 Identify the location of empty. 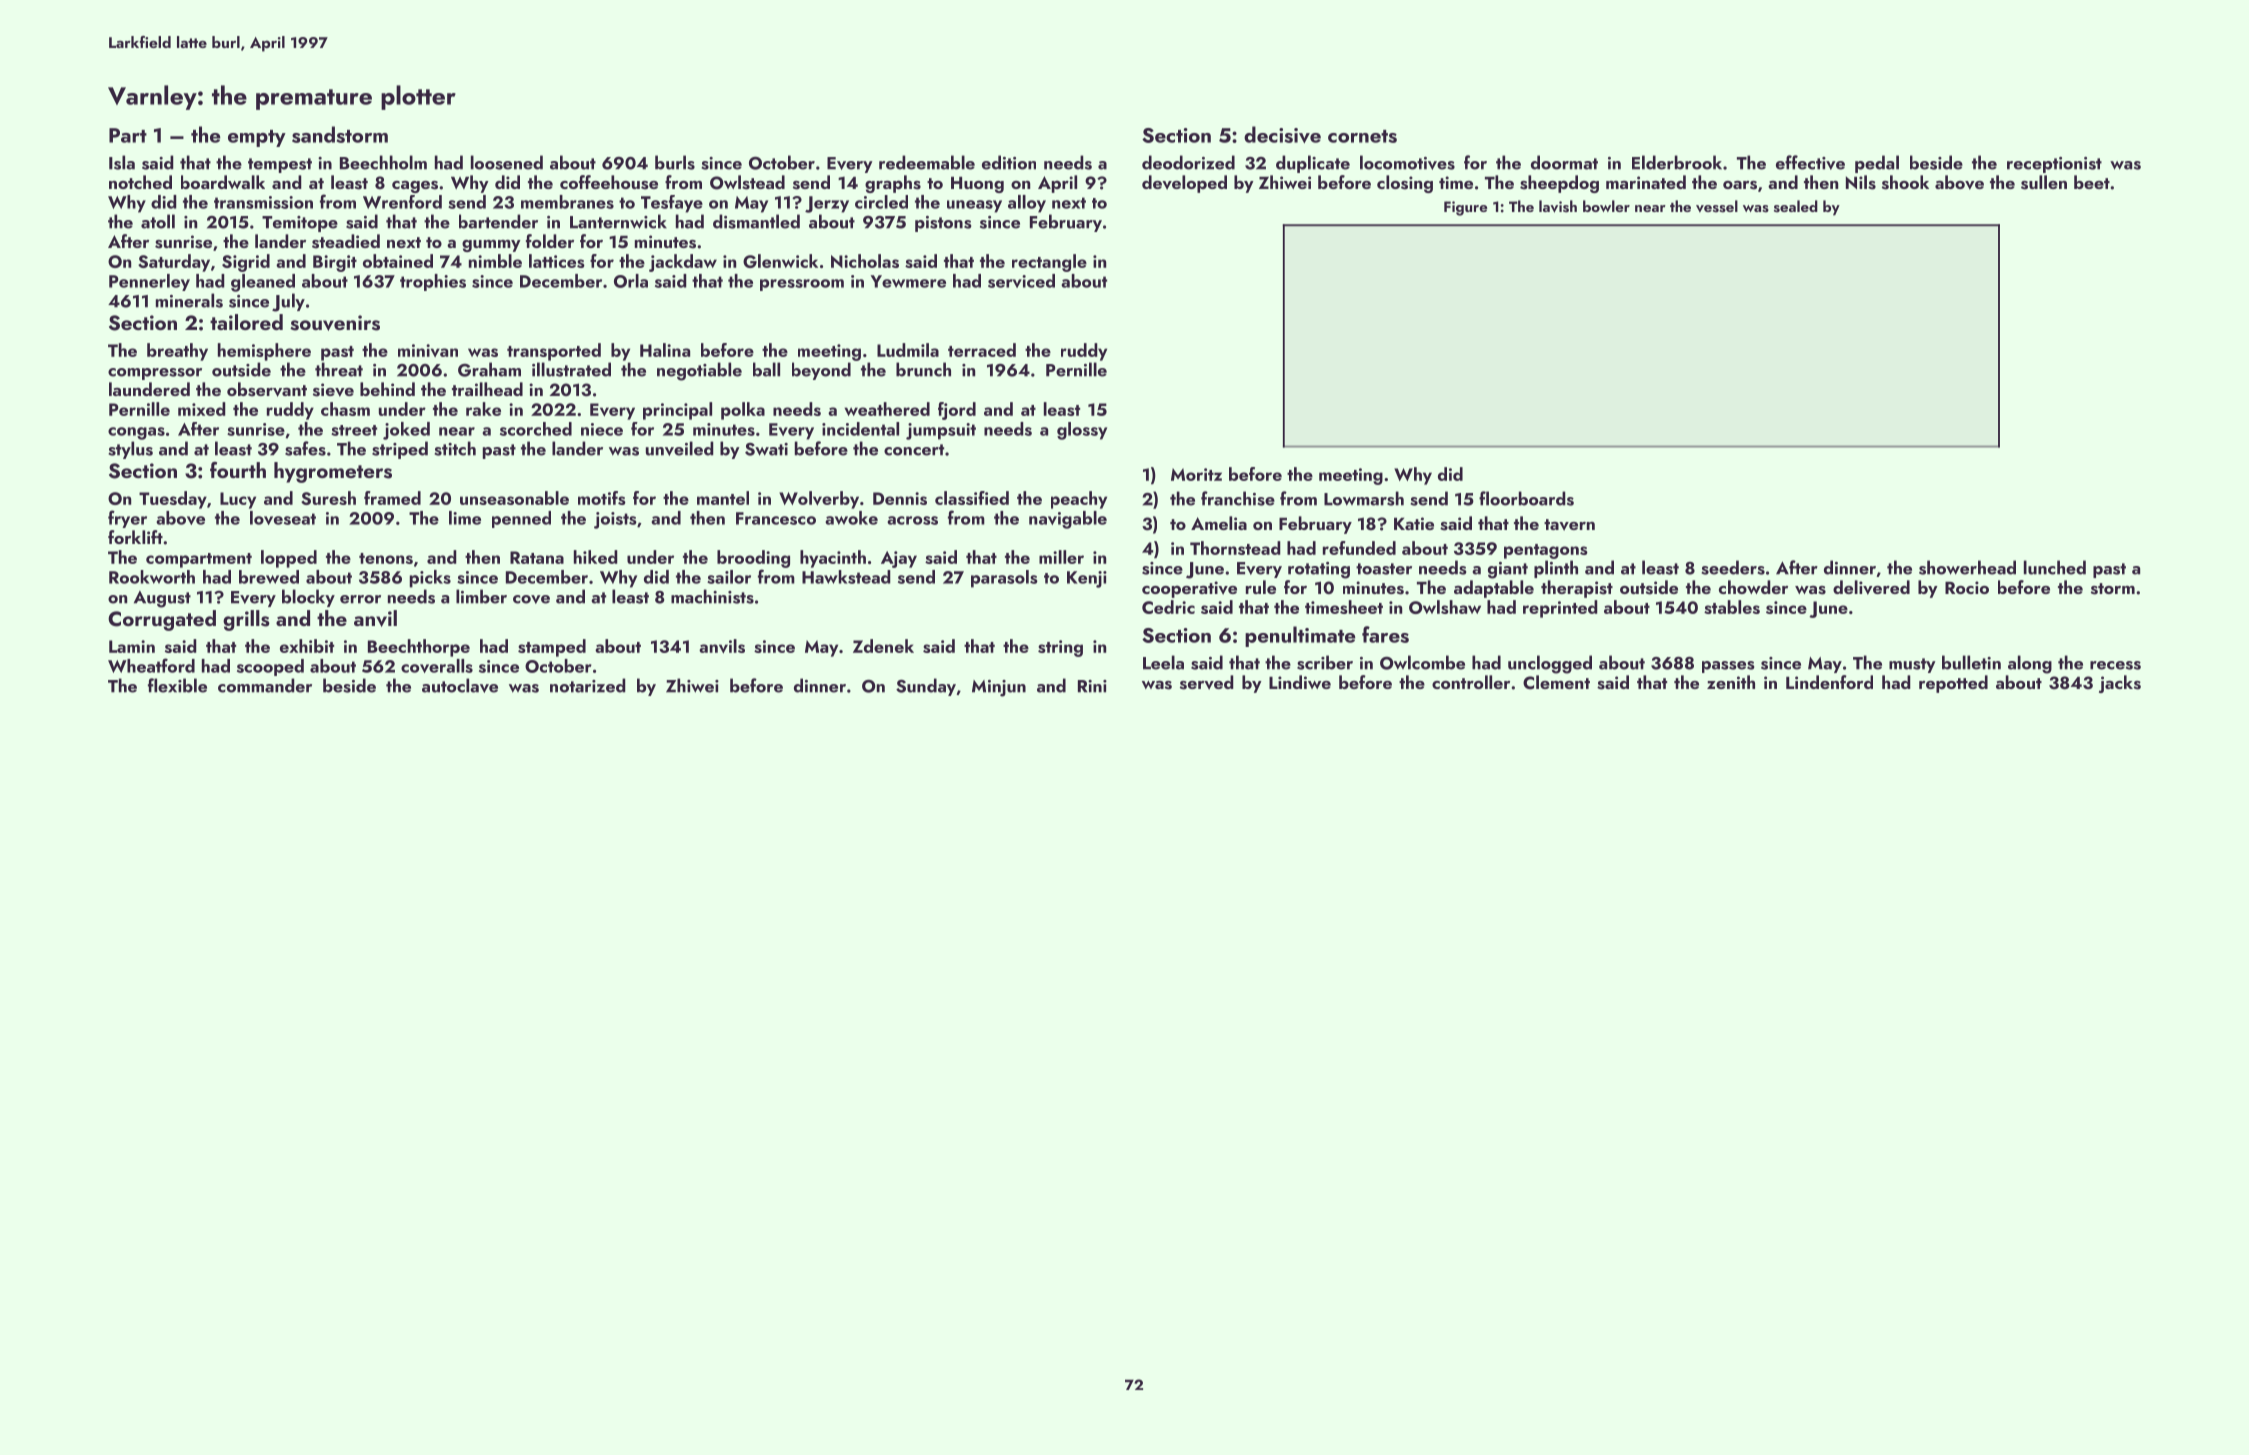
(257, 138).
